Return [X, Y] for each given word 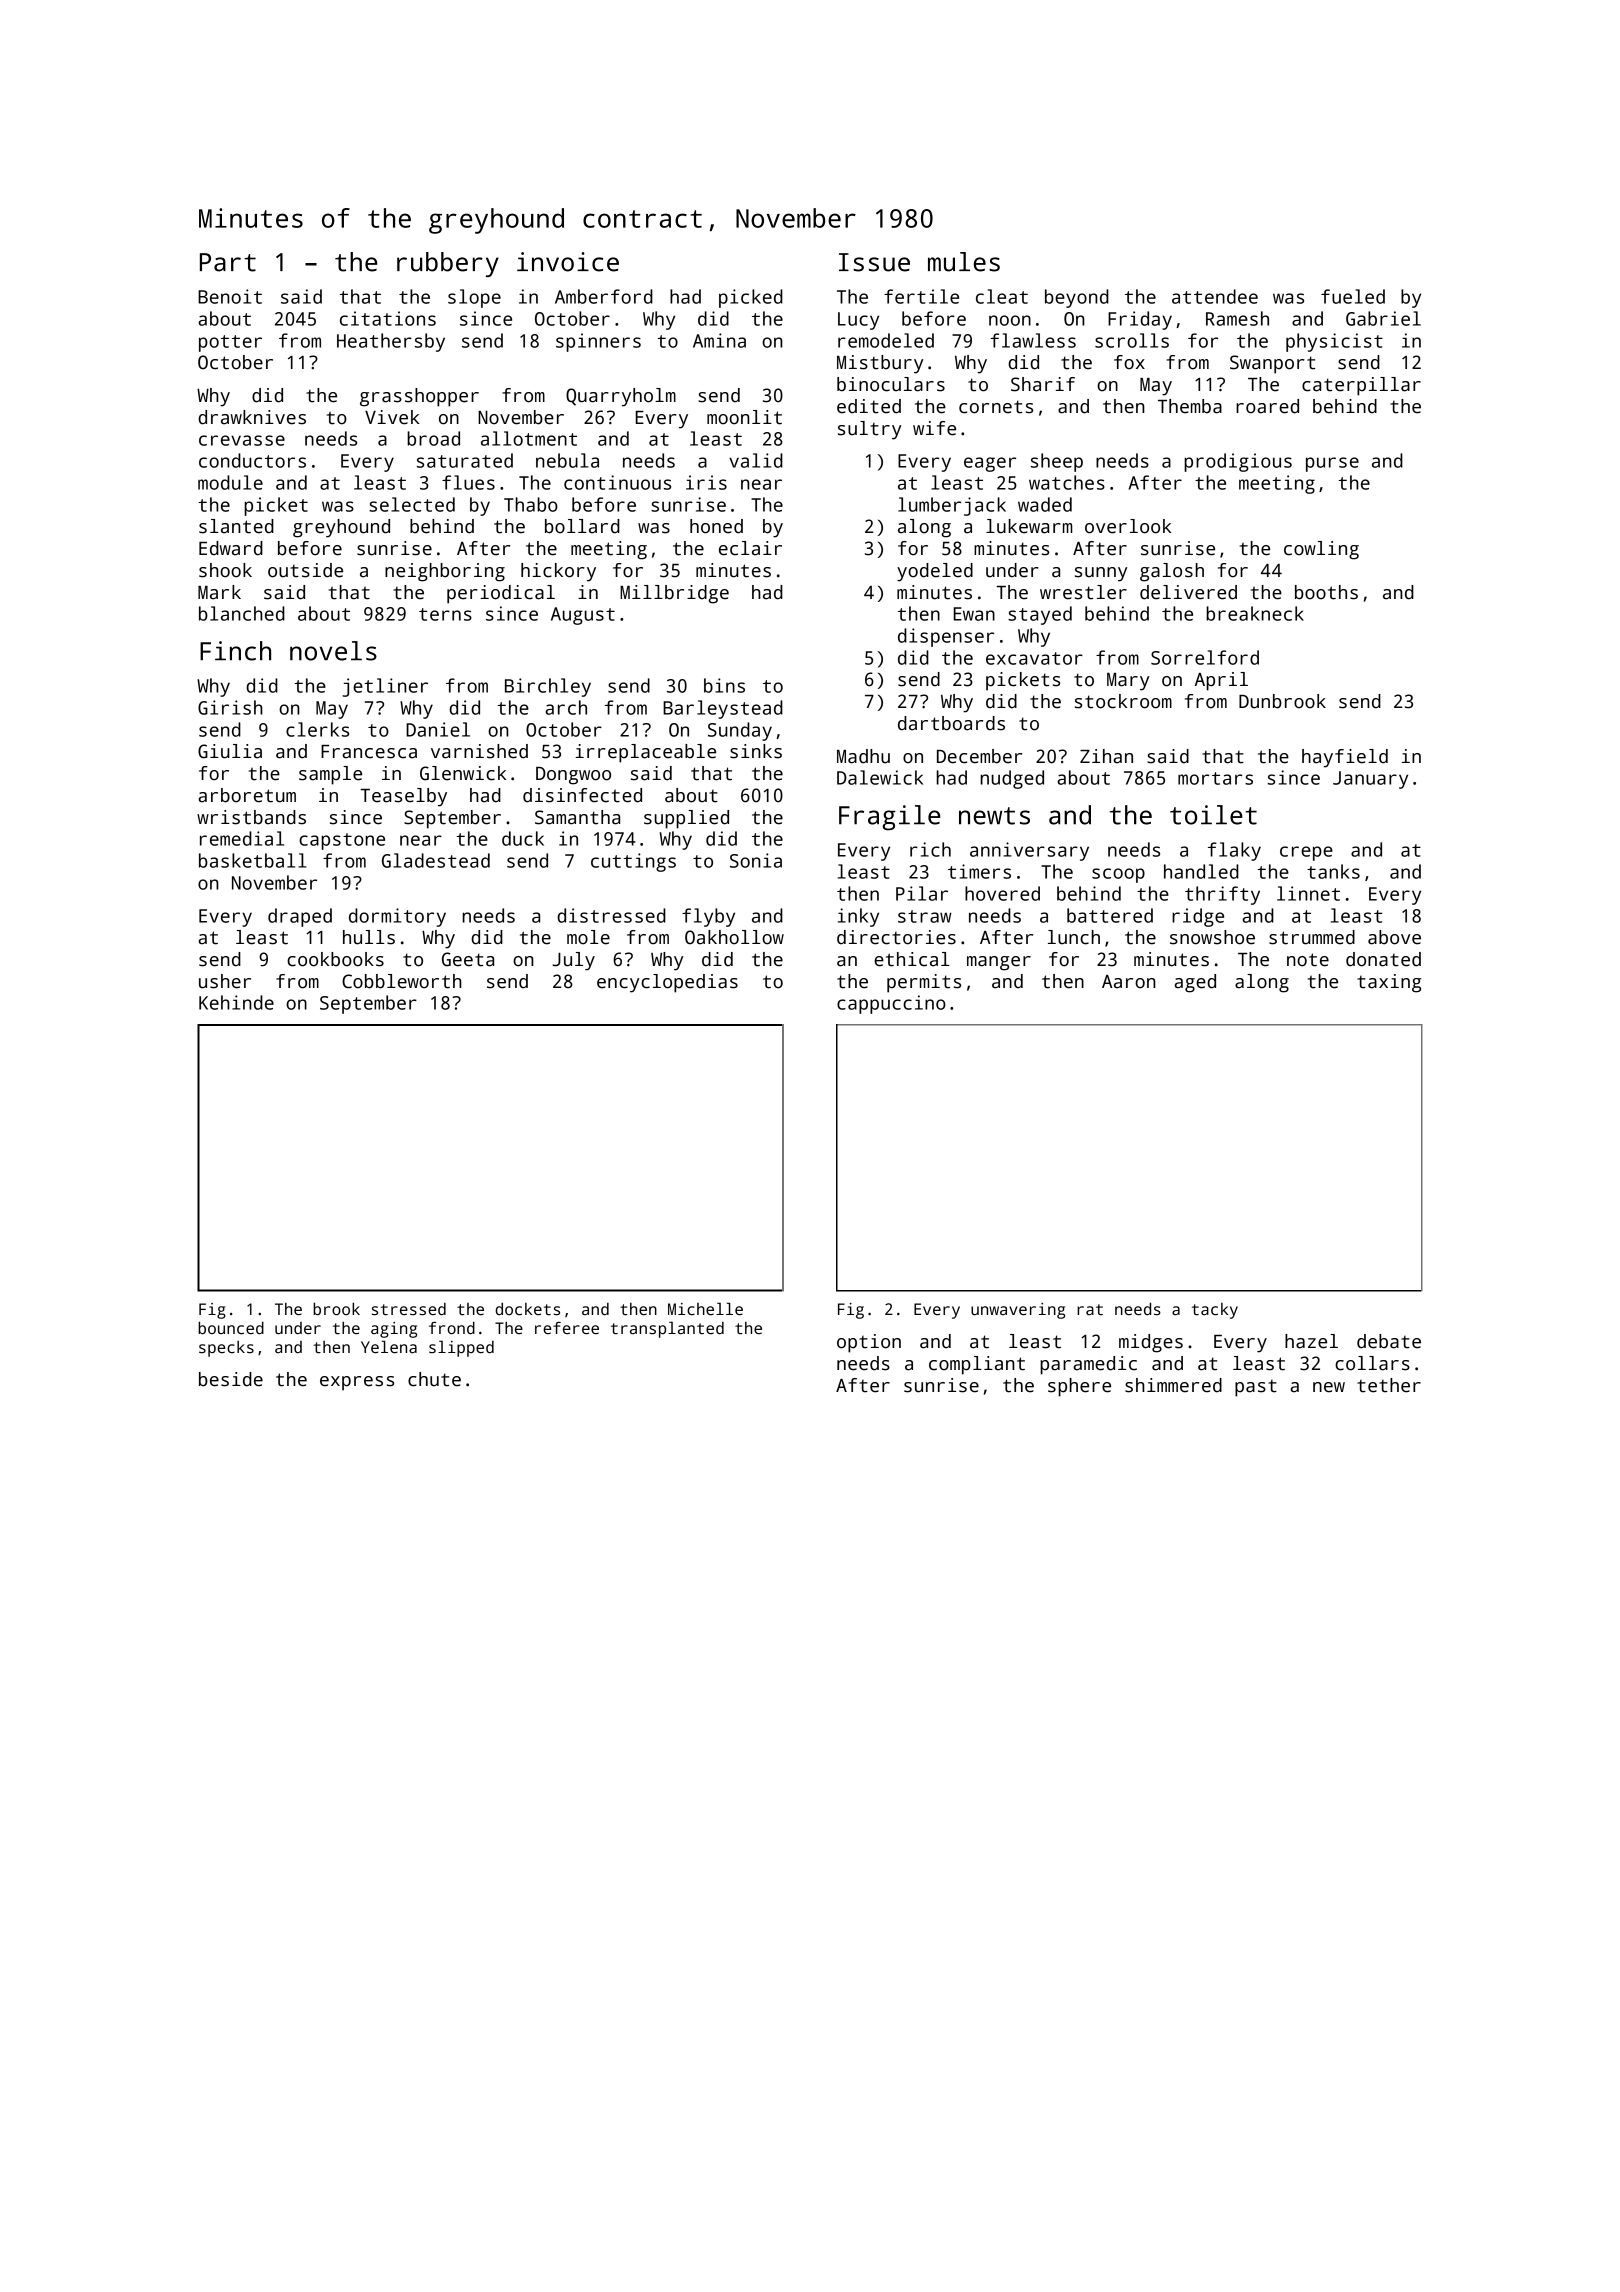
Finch [235, 651]
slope [474, 298]
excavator [1034, 658]
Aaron [1129, 982]
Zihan [1106, 756]
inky [858, 917]
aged [1195, 983]
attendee [1215, 296]
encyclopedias [667, 983]
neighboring [445, 572]
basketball [252, 860]
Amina [719, 340]
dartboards [951, 723]
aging [394, 1330]
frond [452, 1328]
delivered [1188, 592]
